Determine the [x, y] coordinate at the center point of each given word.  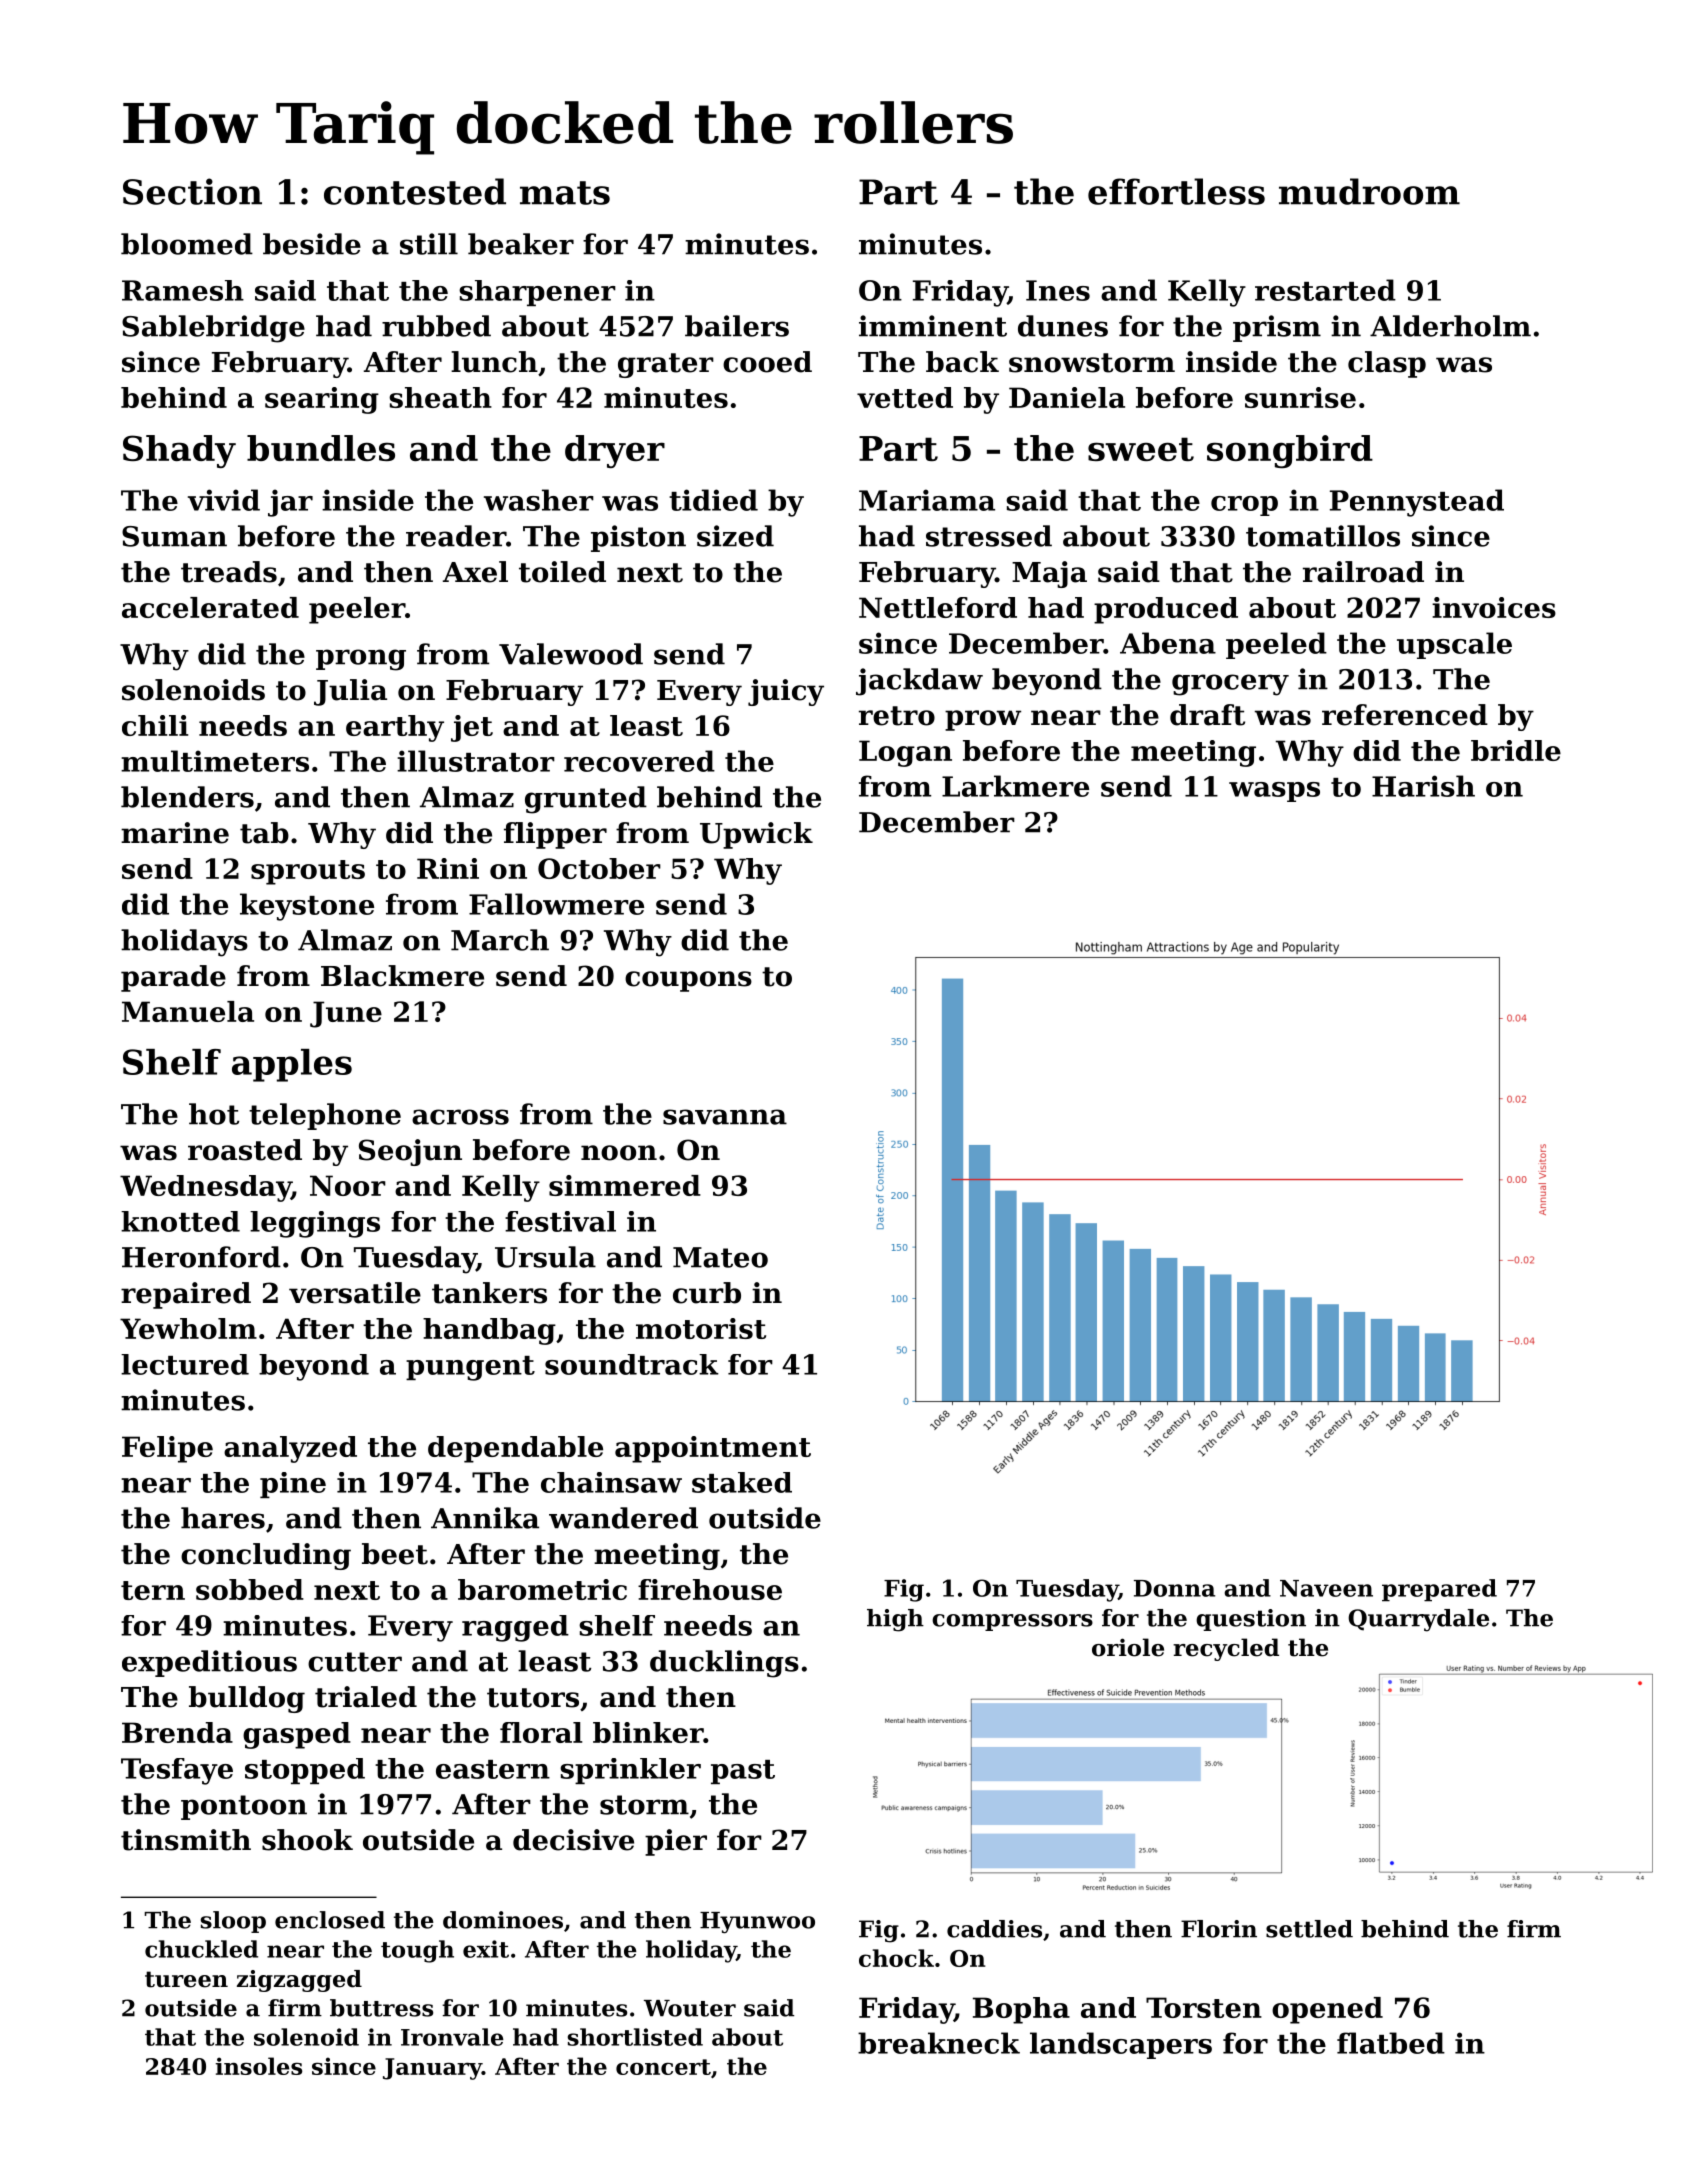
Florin [1219, 1929]
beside [312, 244]
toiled [562, 572]
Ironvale [452, 2037]
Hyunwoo [757, 1922]
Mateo [720, 1257]
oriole [1128, 1647]
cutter [355, 1662]
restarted [1325, 290]
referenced [1405, 715]
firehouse [710, 1589]
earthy [395, 728]
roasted [245, 1150]
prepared [1439, 1590]
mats [565, 193]
